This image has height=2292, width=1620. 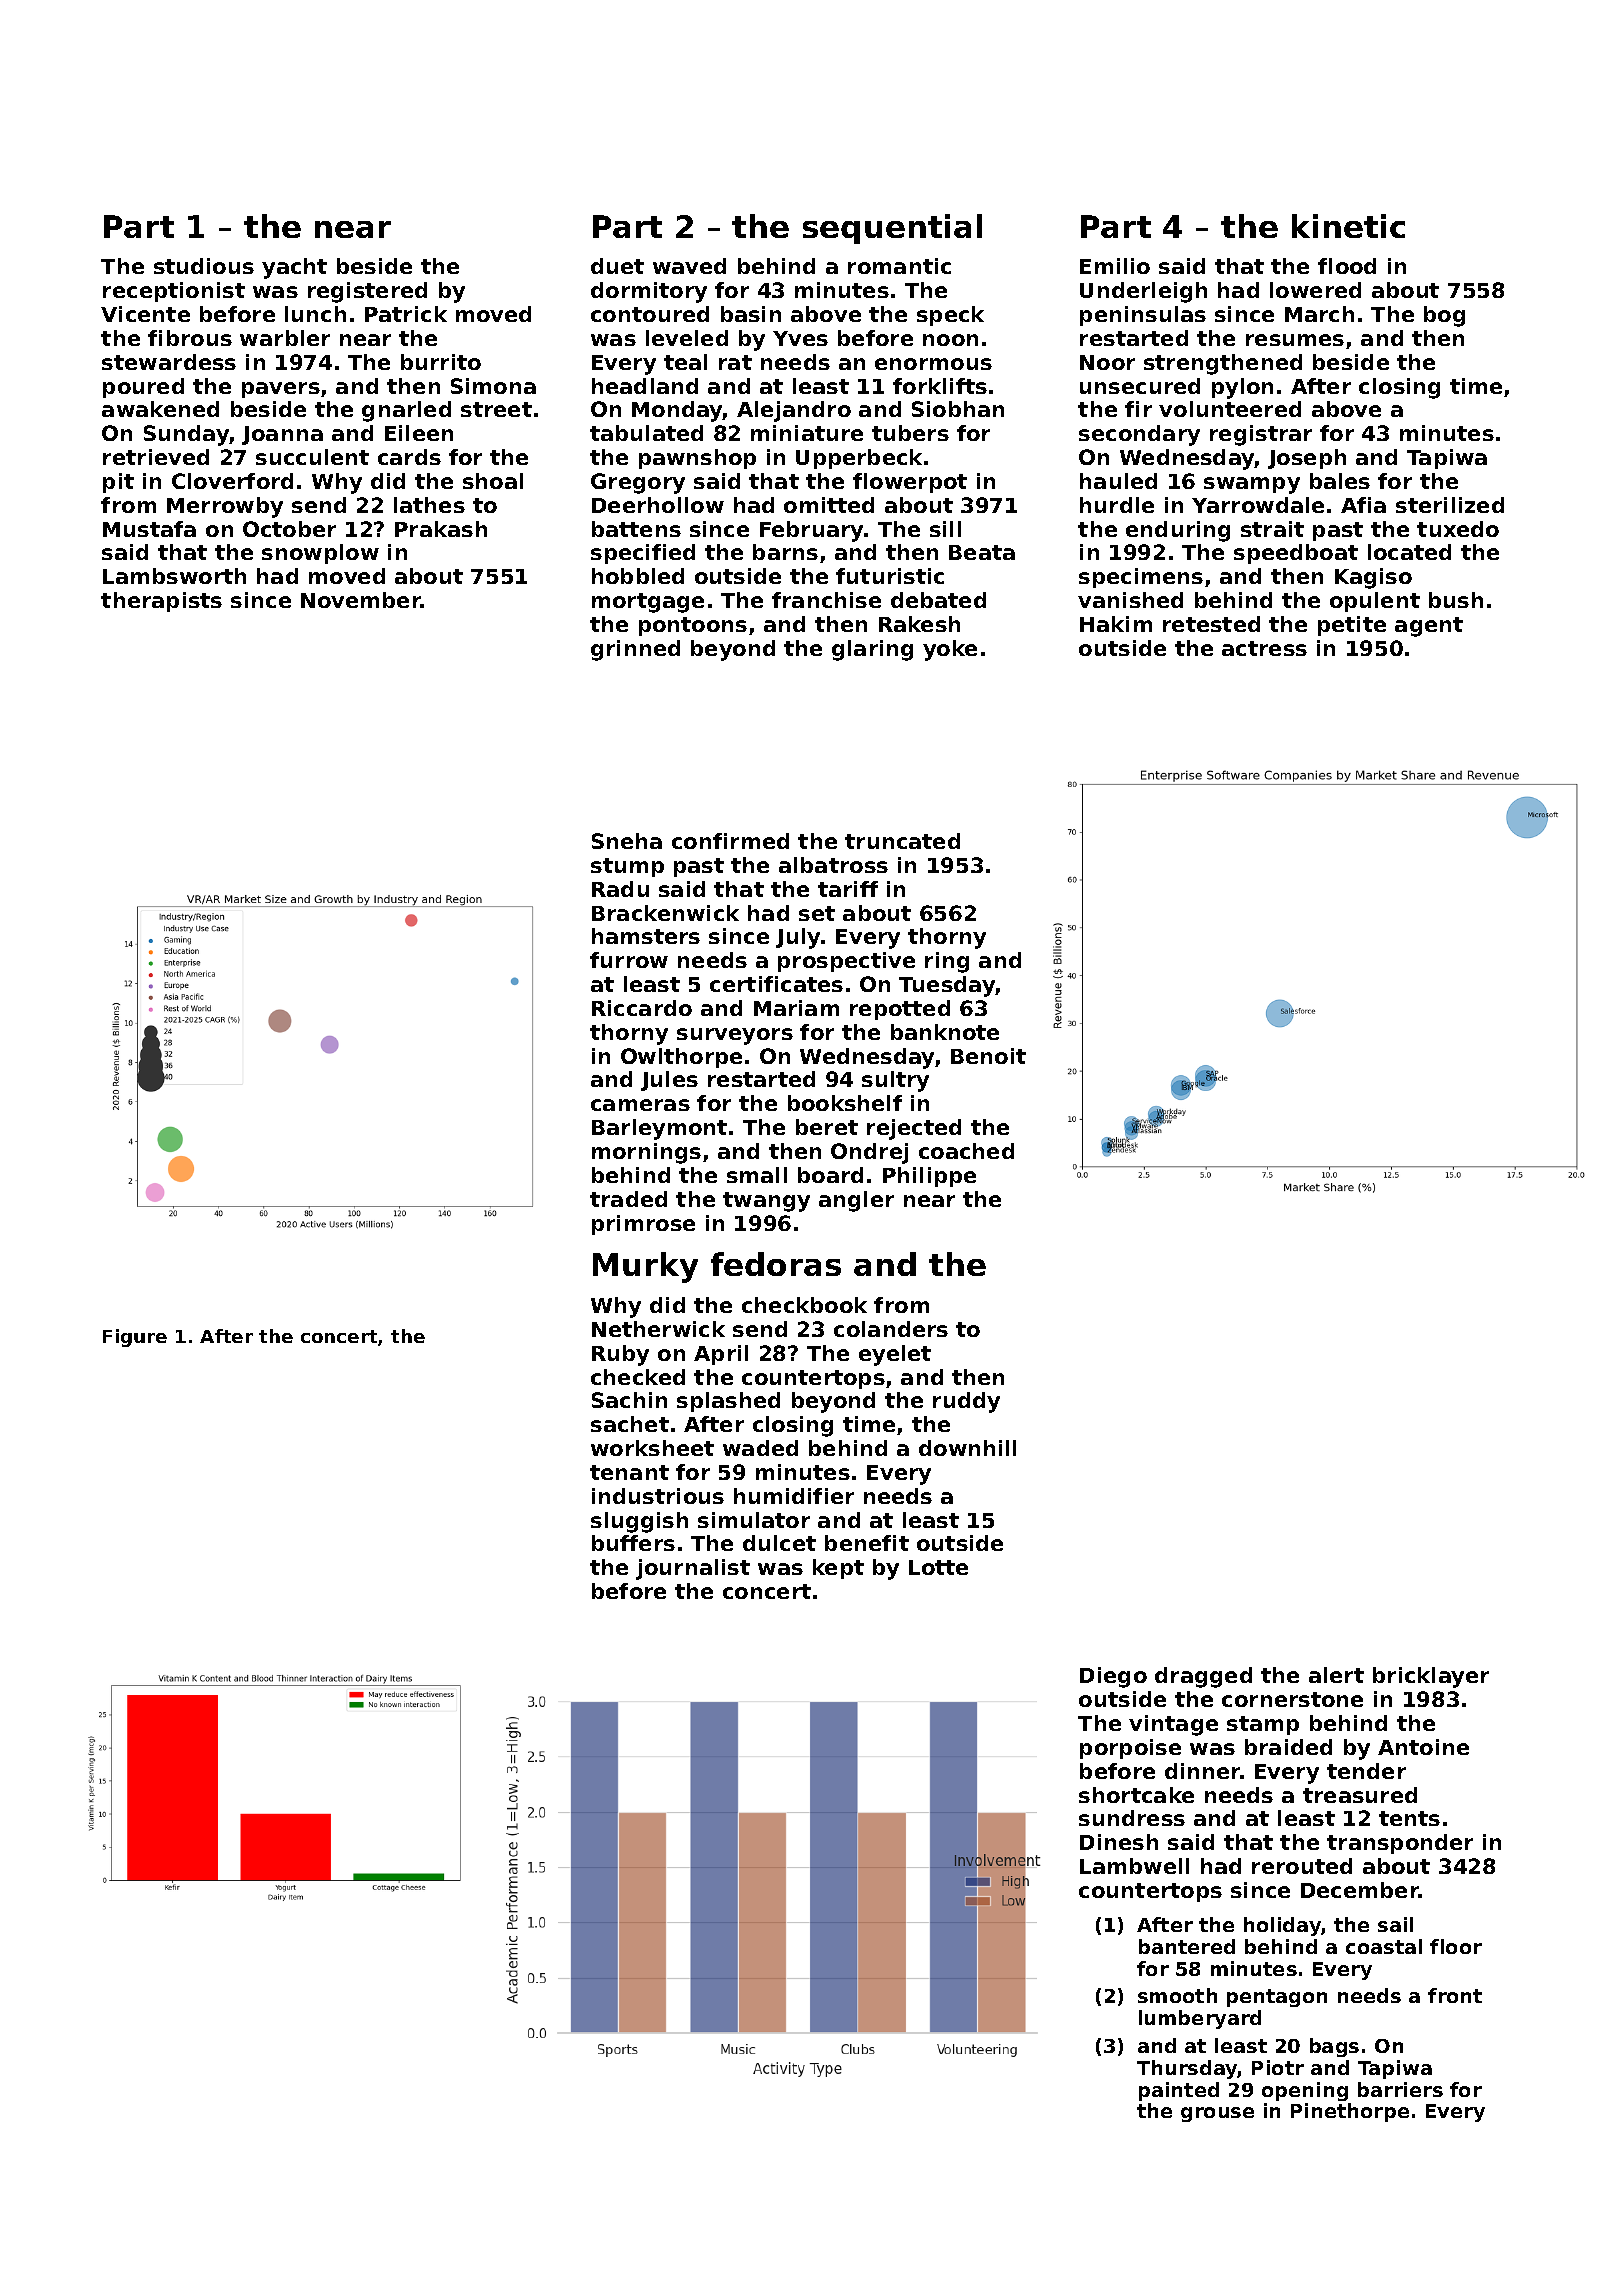 I want to click on therapists, so click(x=161, y=602).
